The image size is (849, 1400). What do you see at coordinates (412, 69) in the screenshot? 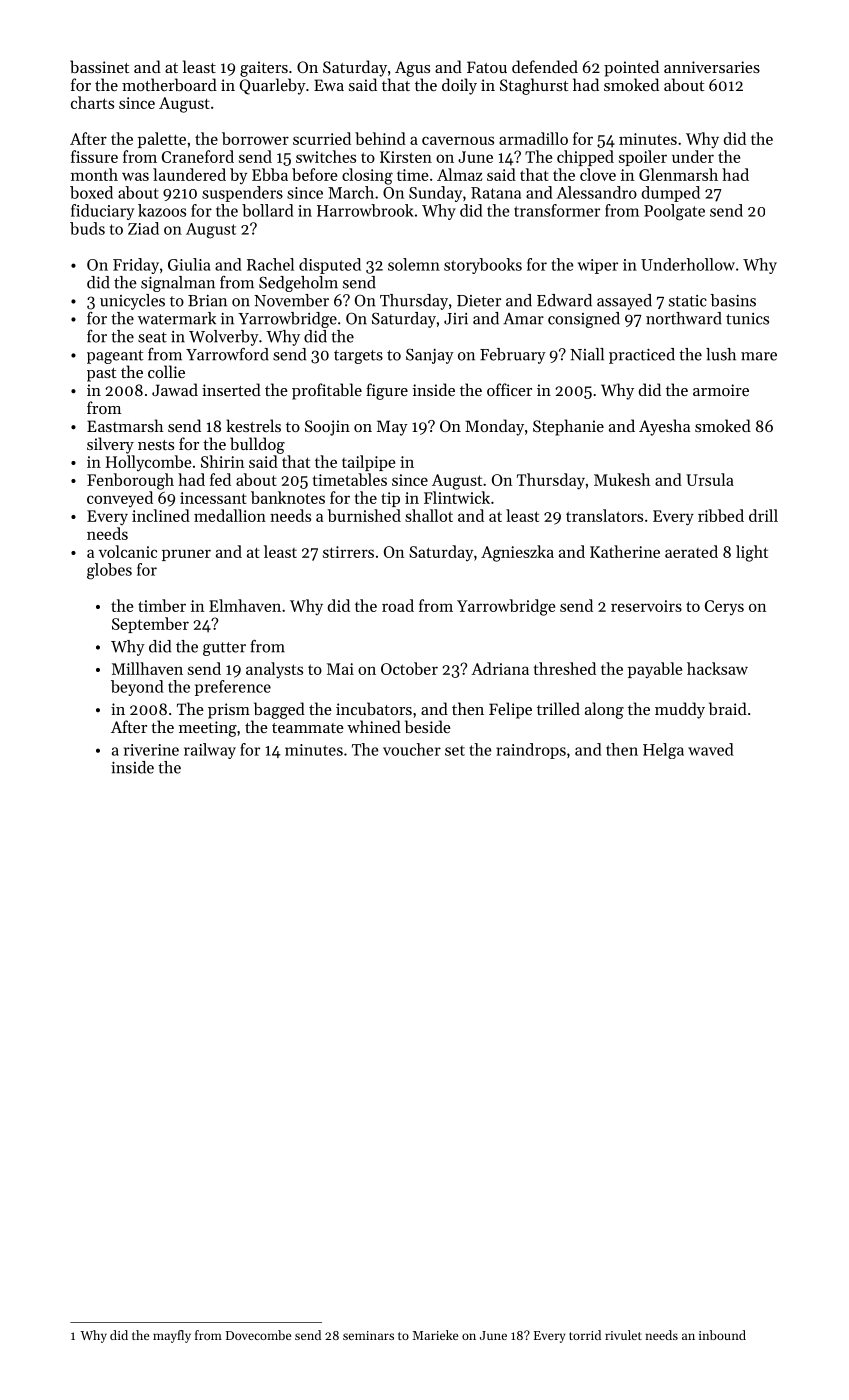
I see `Agus` at bounding box center [412, 69].
